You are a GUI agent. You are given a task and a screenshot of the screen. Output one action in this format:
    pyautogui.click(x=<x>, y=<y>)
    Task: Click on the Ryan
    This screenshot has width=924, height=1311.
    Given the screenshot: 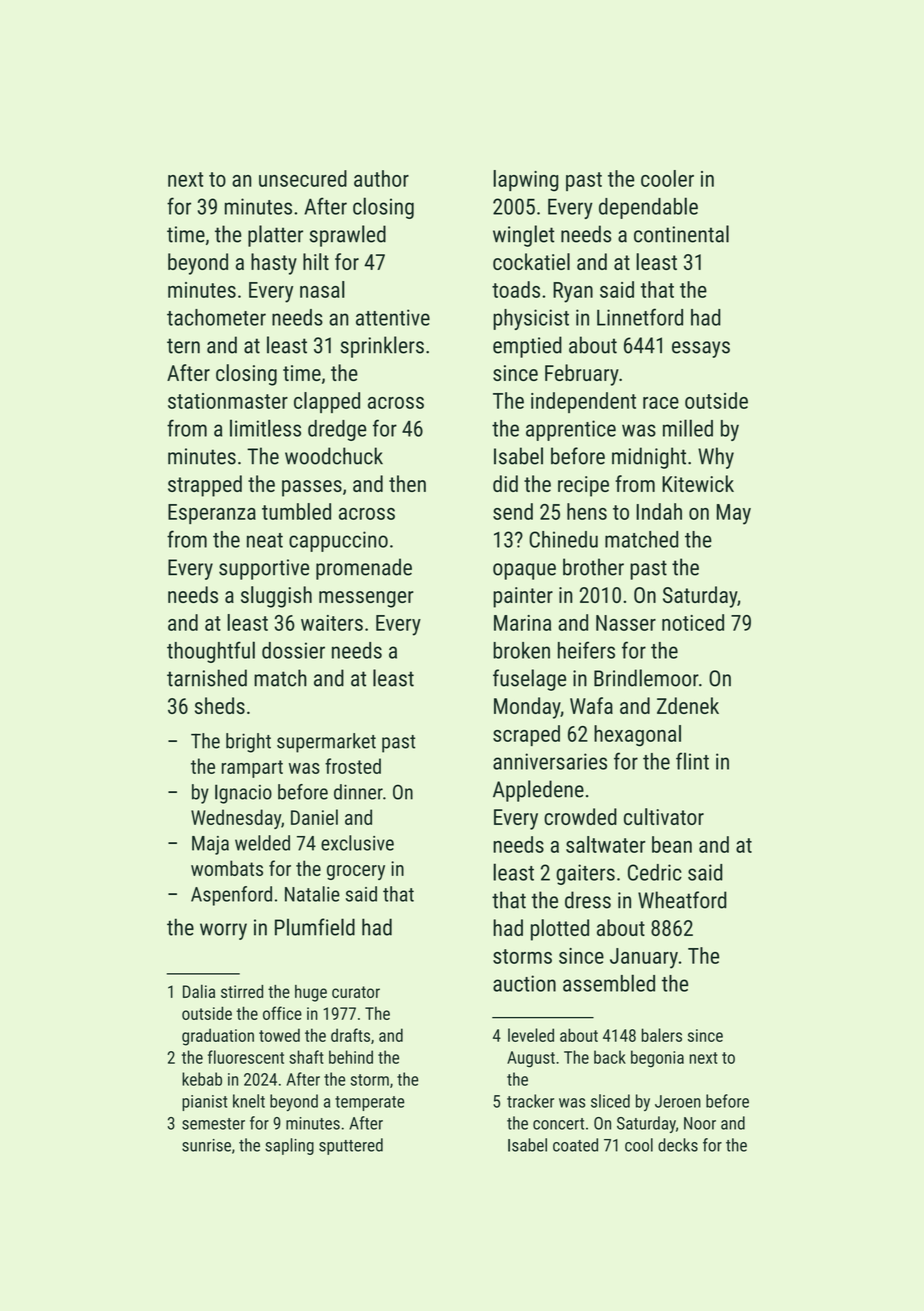 What is the action you would take?
    pyautogui.click(x=573, y=292)
